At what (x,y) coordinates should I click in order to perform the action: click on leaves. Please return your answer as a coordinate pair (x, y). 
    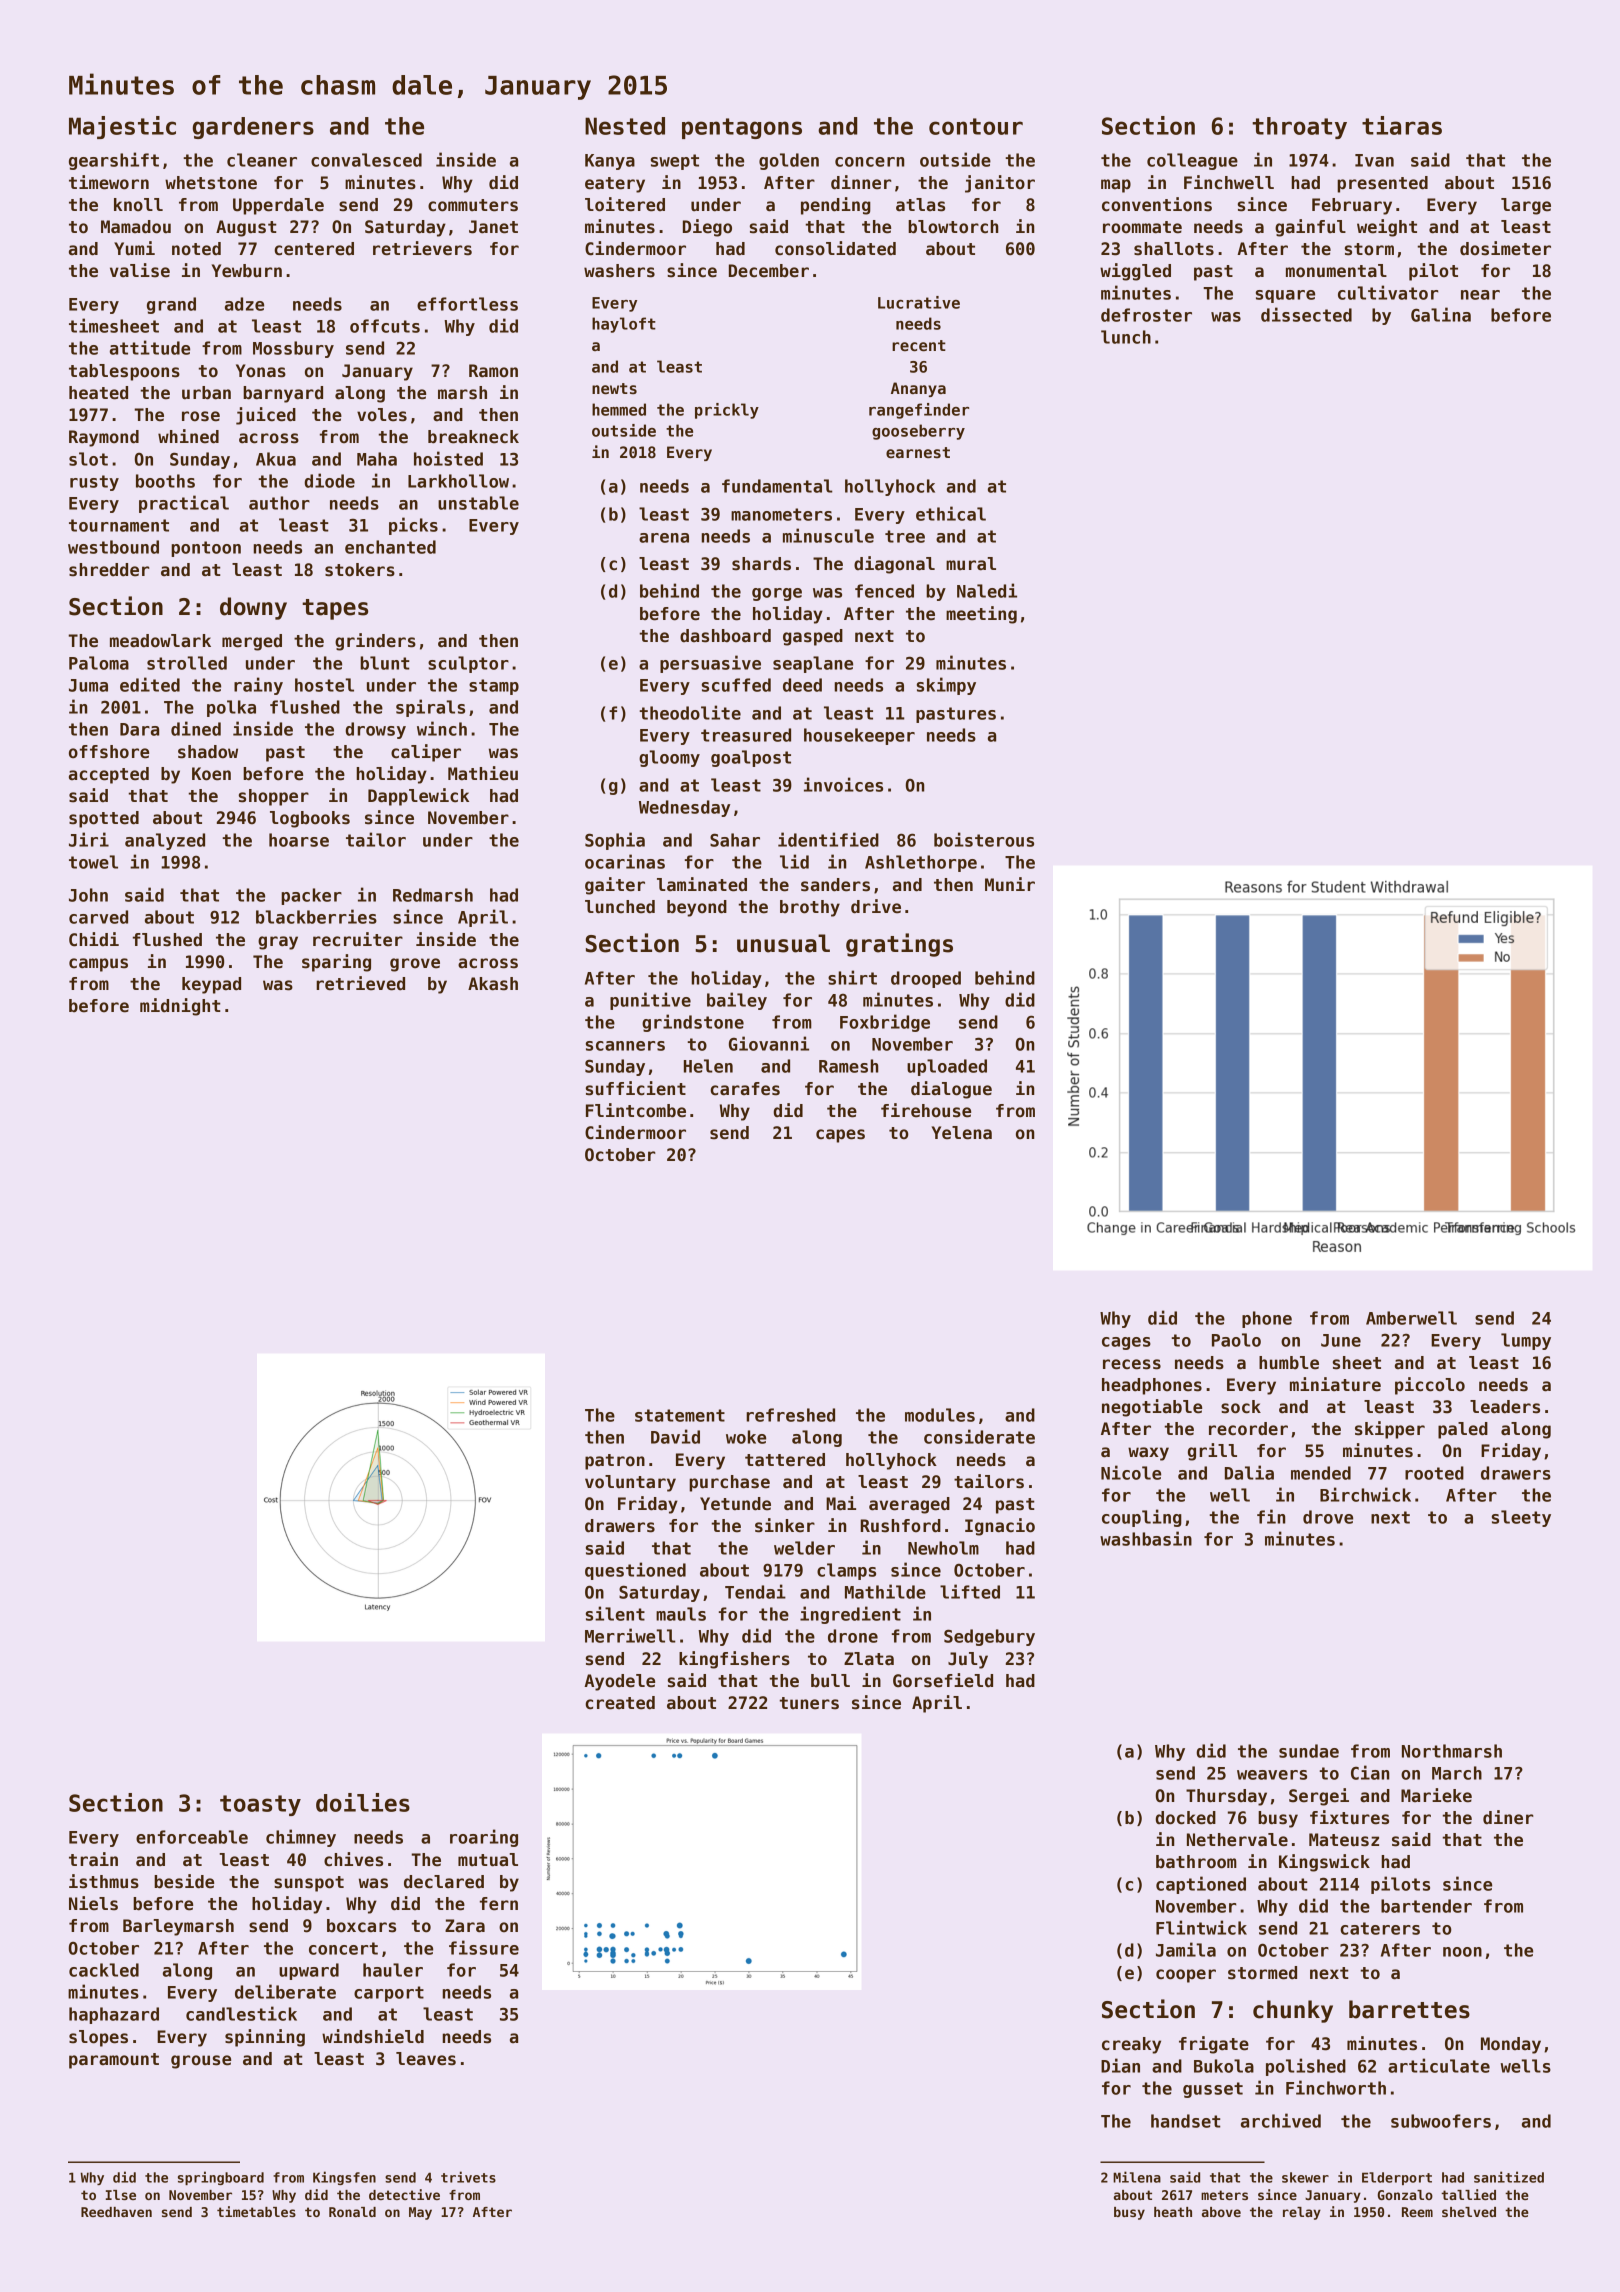
    Looking at the image, I should click on (426, 2059).
